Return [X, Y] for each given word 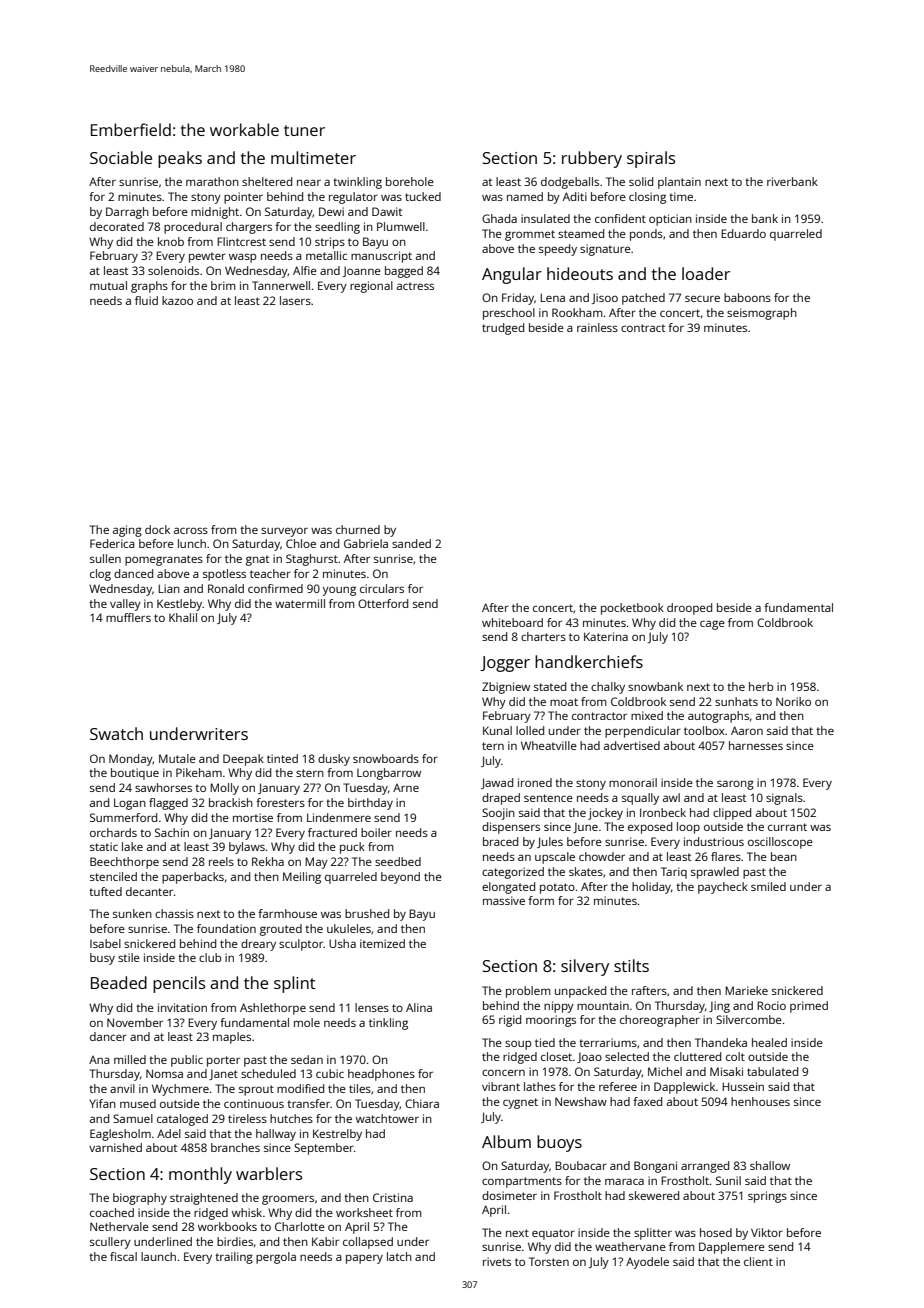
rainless [597, 327]
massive [504, 900]
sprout [256, 1090]
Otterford [383, 603]
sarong [735, 785]
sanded [411, 543]
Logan [130, 804]
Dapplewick [684, 1088]
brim [223, 285]
